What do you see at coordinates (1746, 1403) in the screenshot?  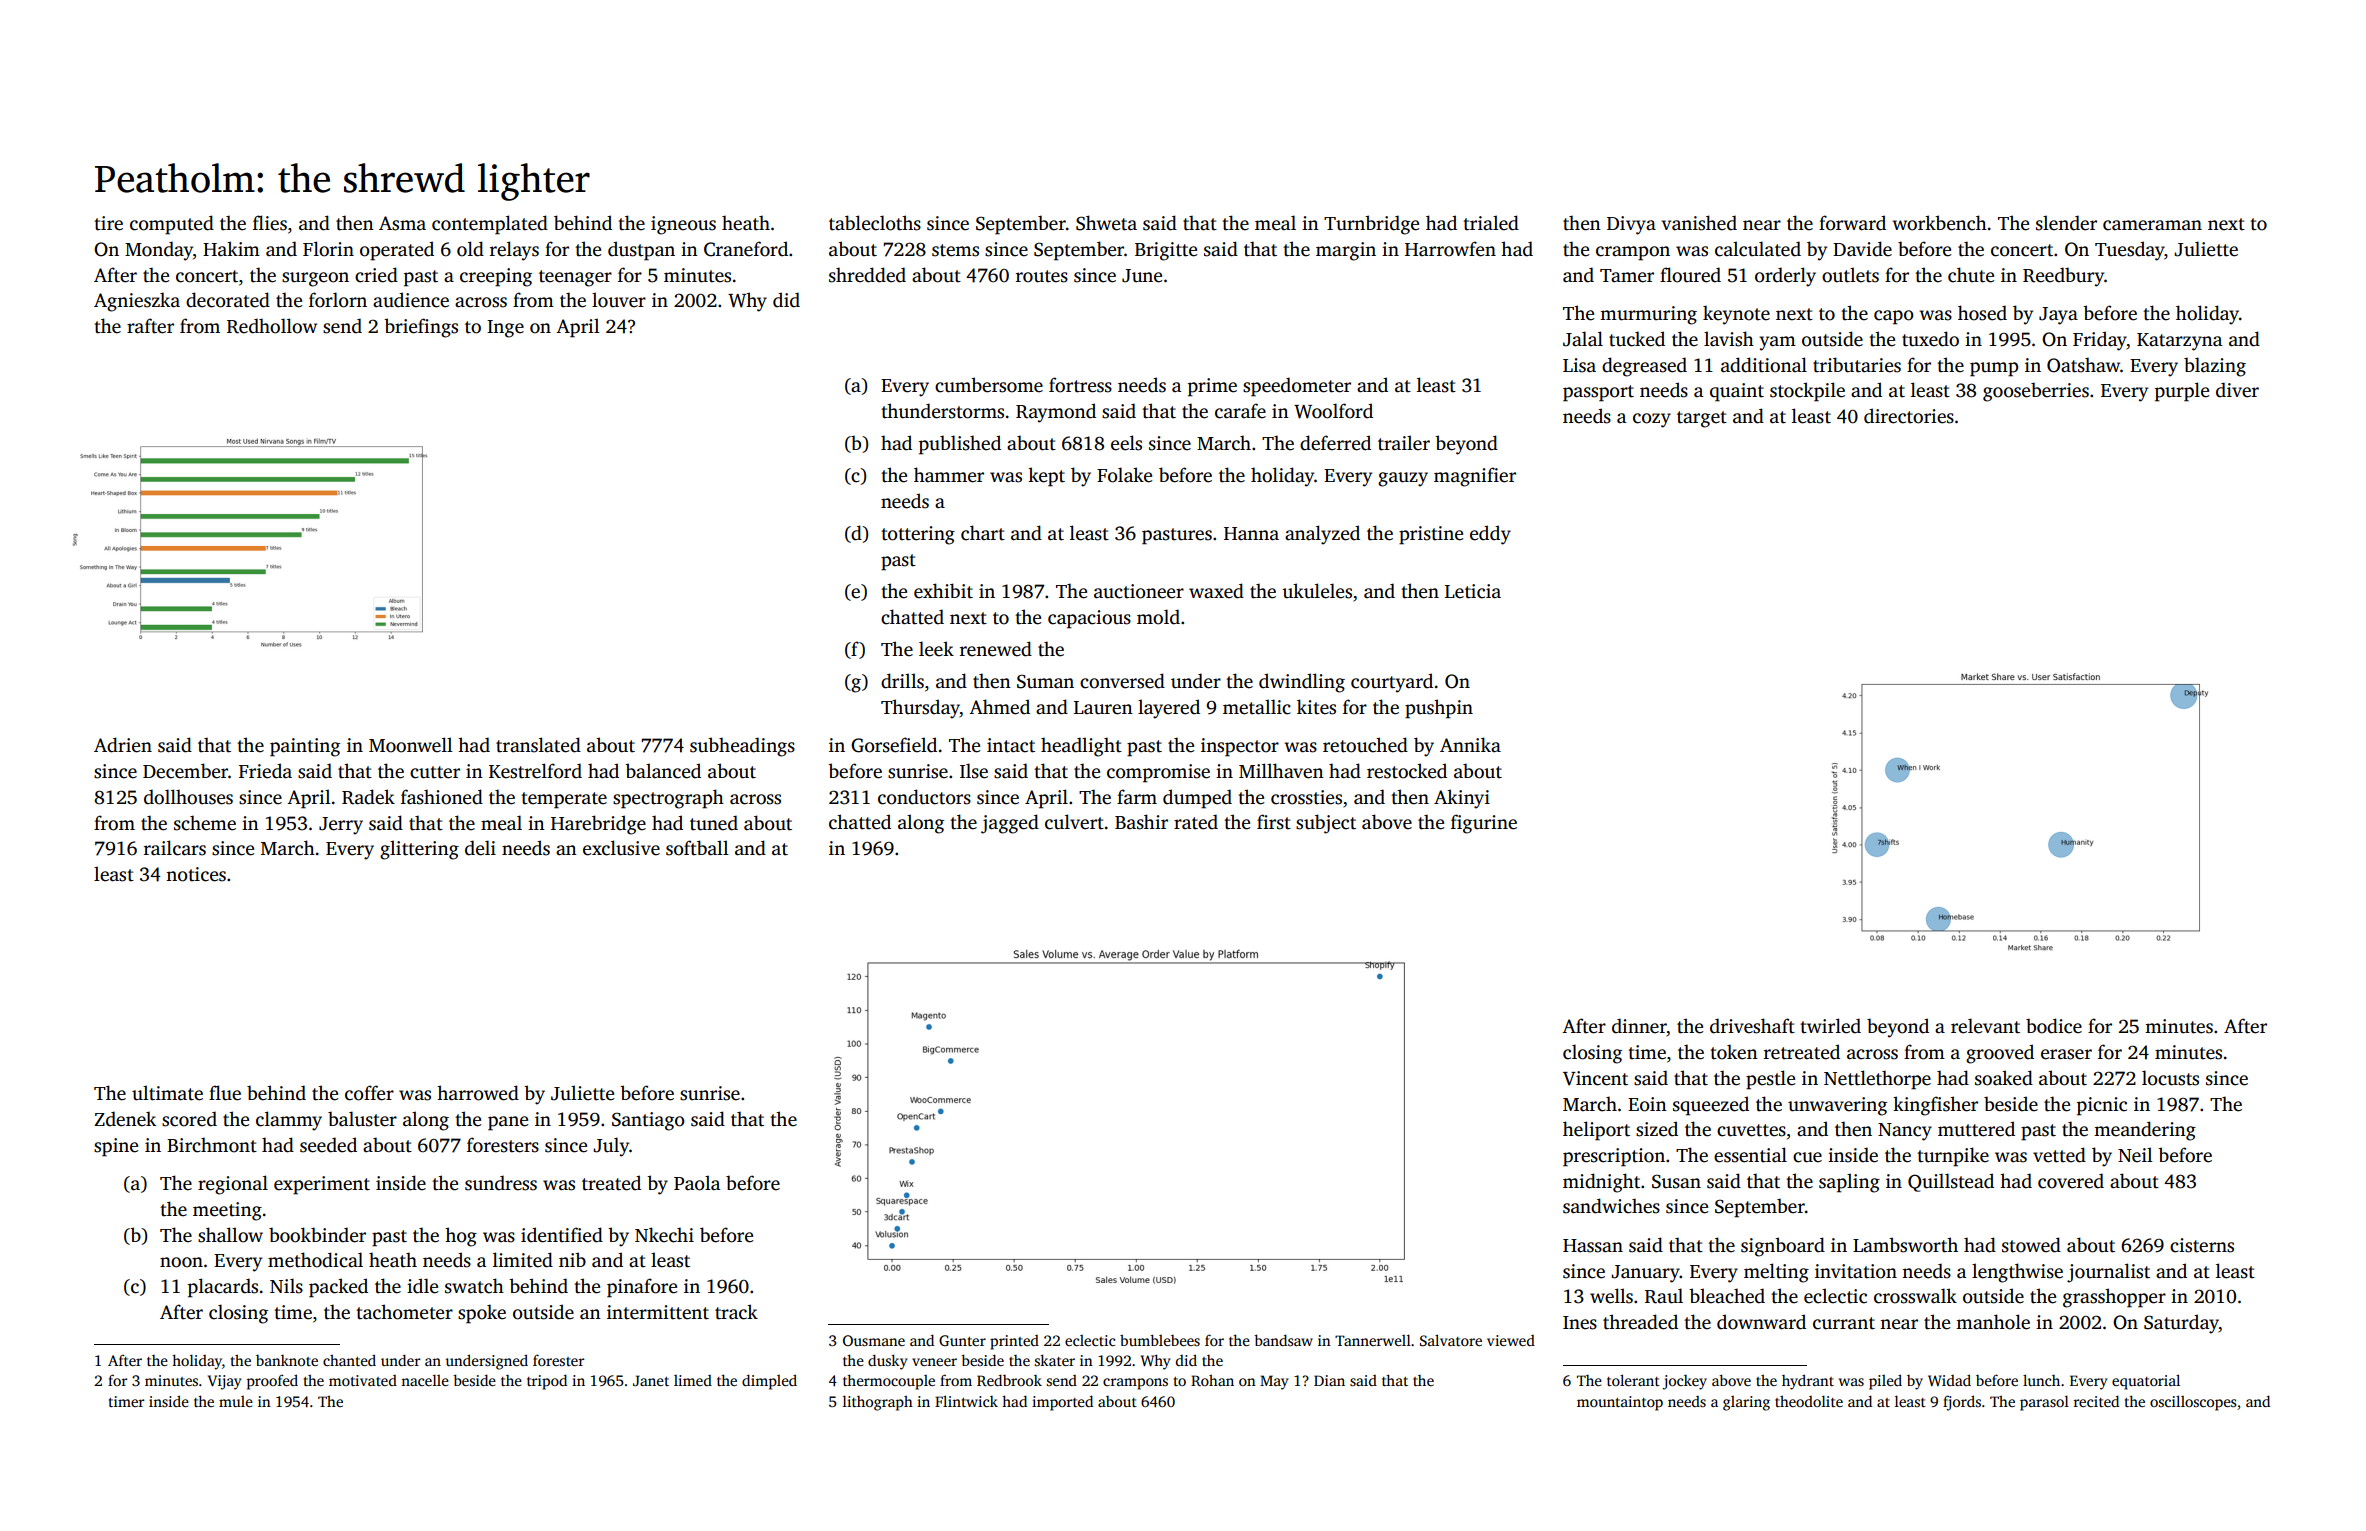 I see `glaring` at bounding box center [1746, 1403].
